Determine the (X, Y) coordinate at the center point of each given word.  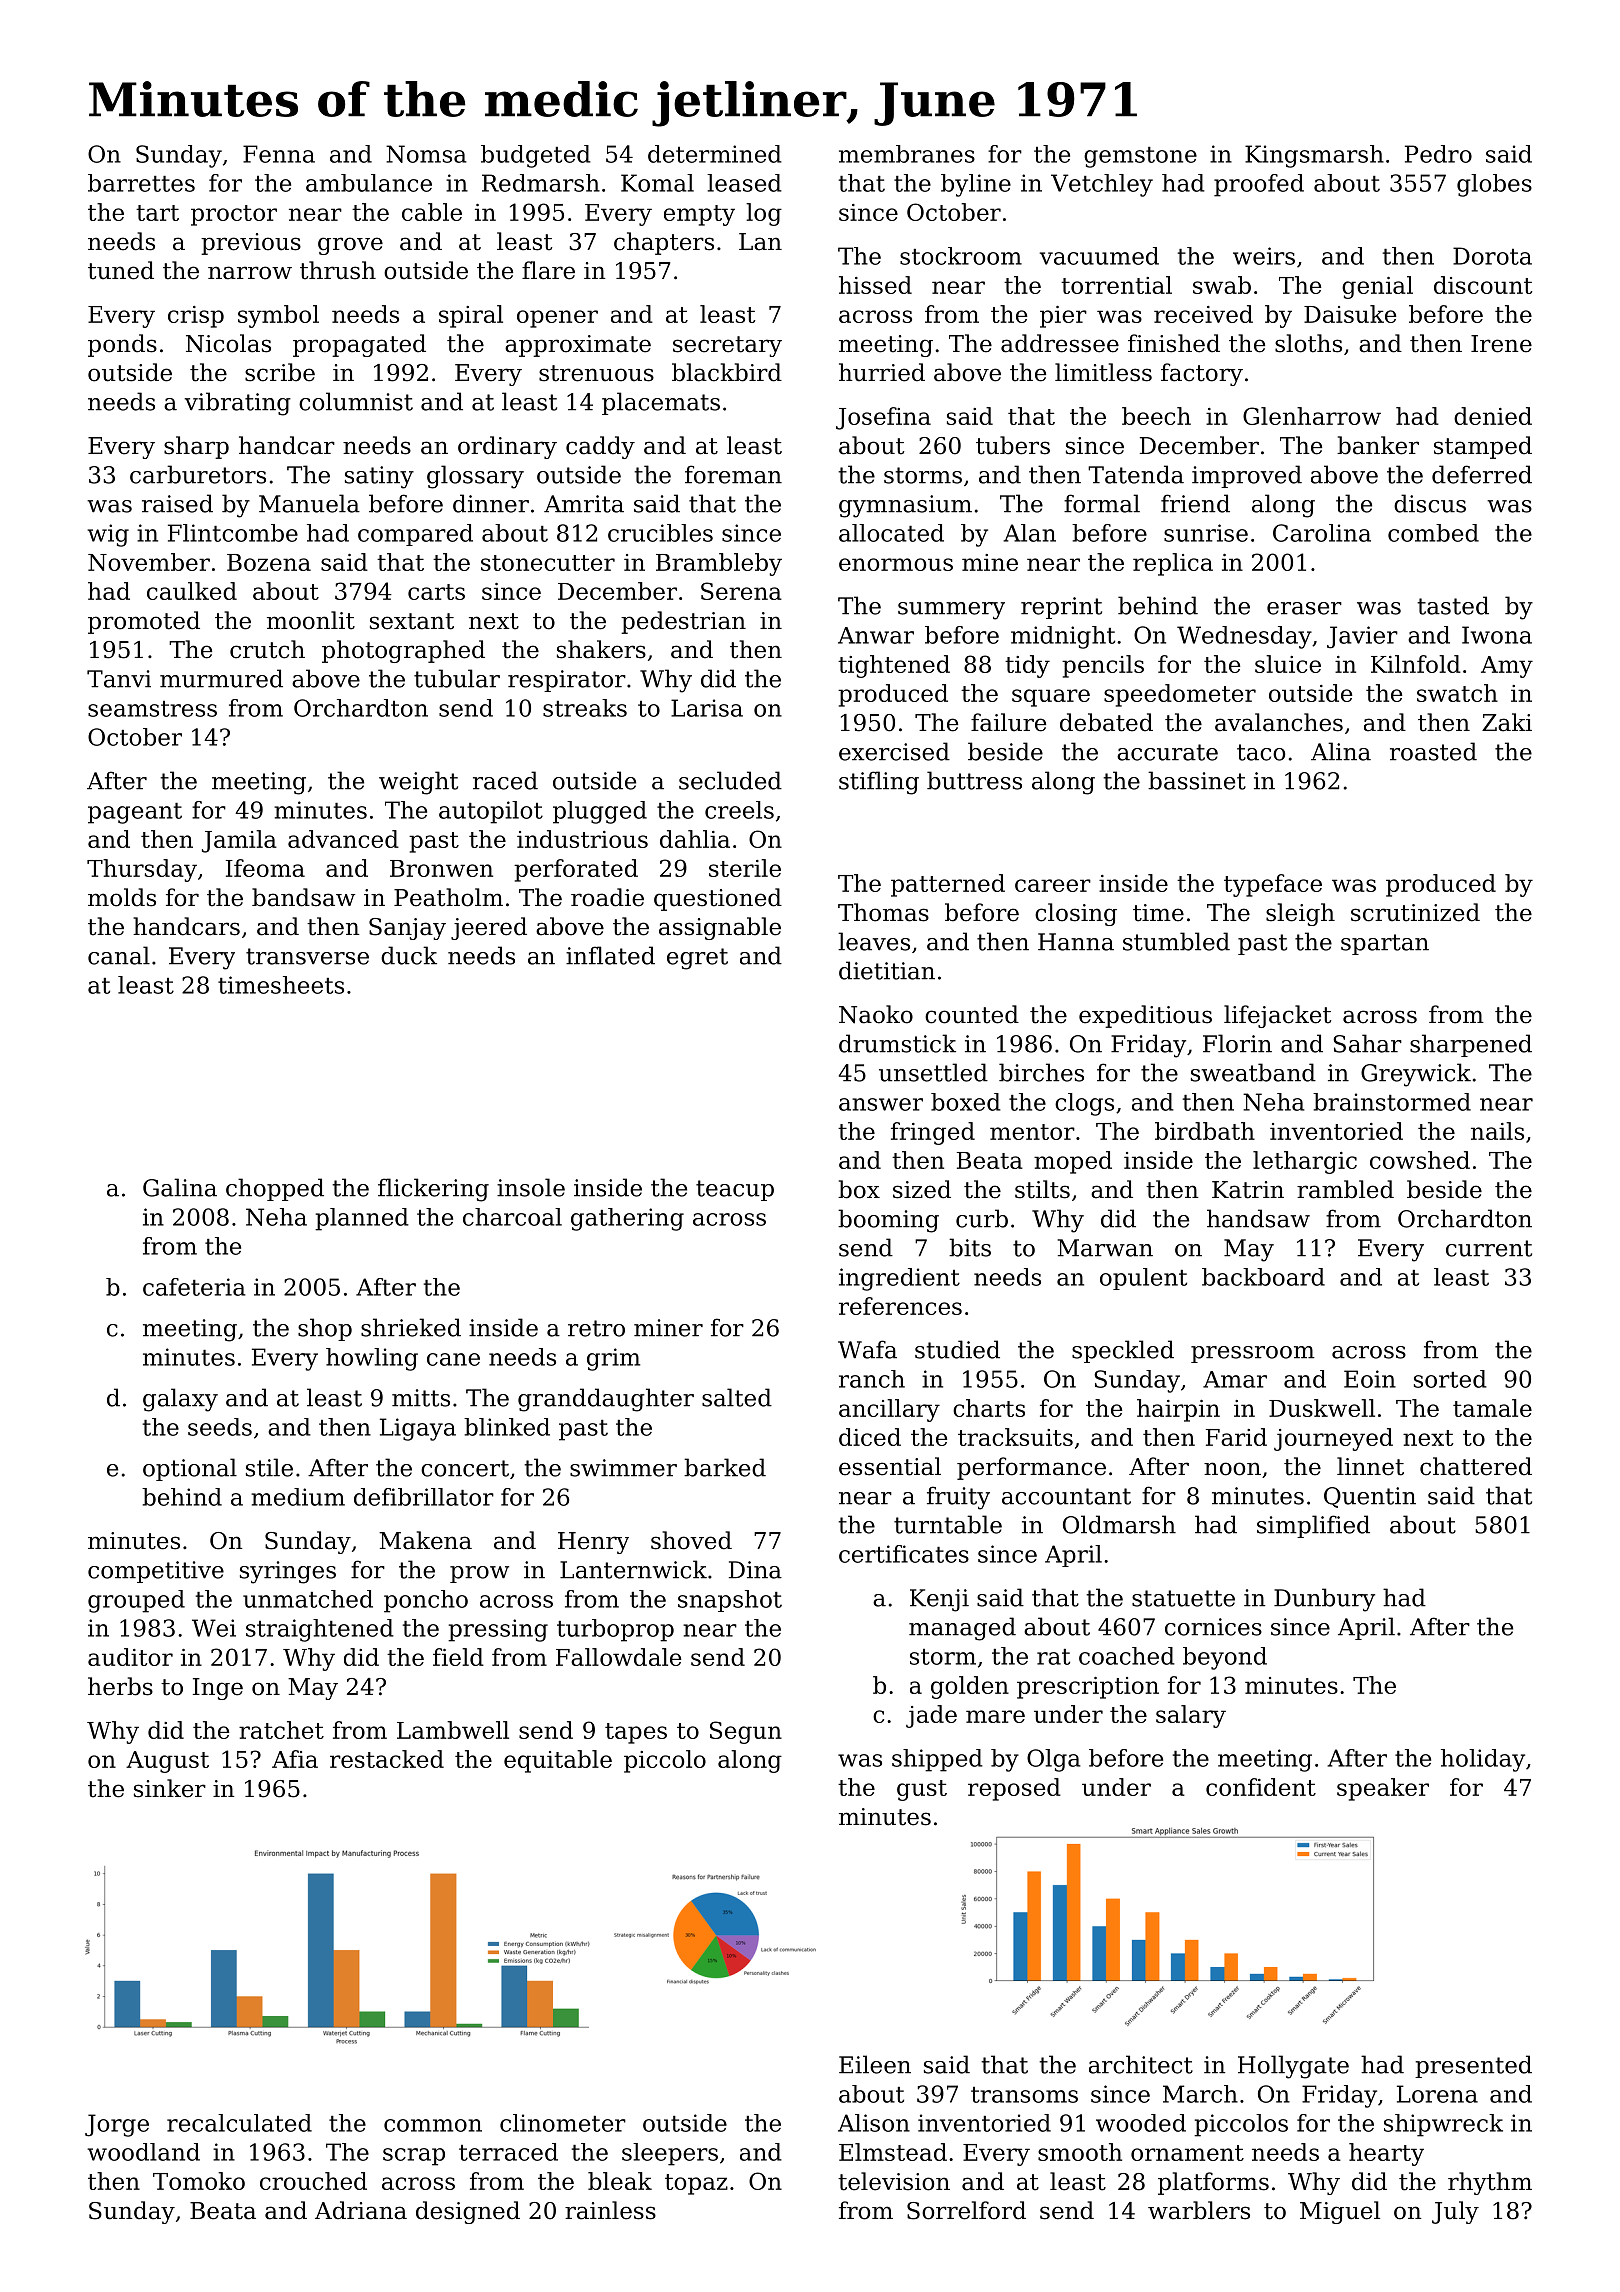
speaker (1383, 1789)
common (433, 2125)
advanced (343, 839)
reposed (1014, 1789)
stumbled (1176, 941)
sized (922, 1189)
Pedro (1438, 154)
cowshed (1420, 1160)
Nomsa (426, 154)
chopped (275, 1189)
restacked (387, 1759)
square (1051, 698)
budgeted (536, 156)
